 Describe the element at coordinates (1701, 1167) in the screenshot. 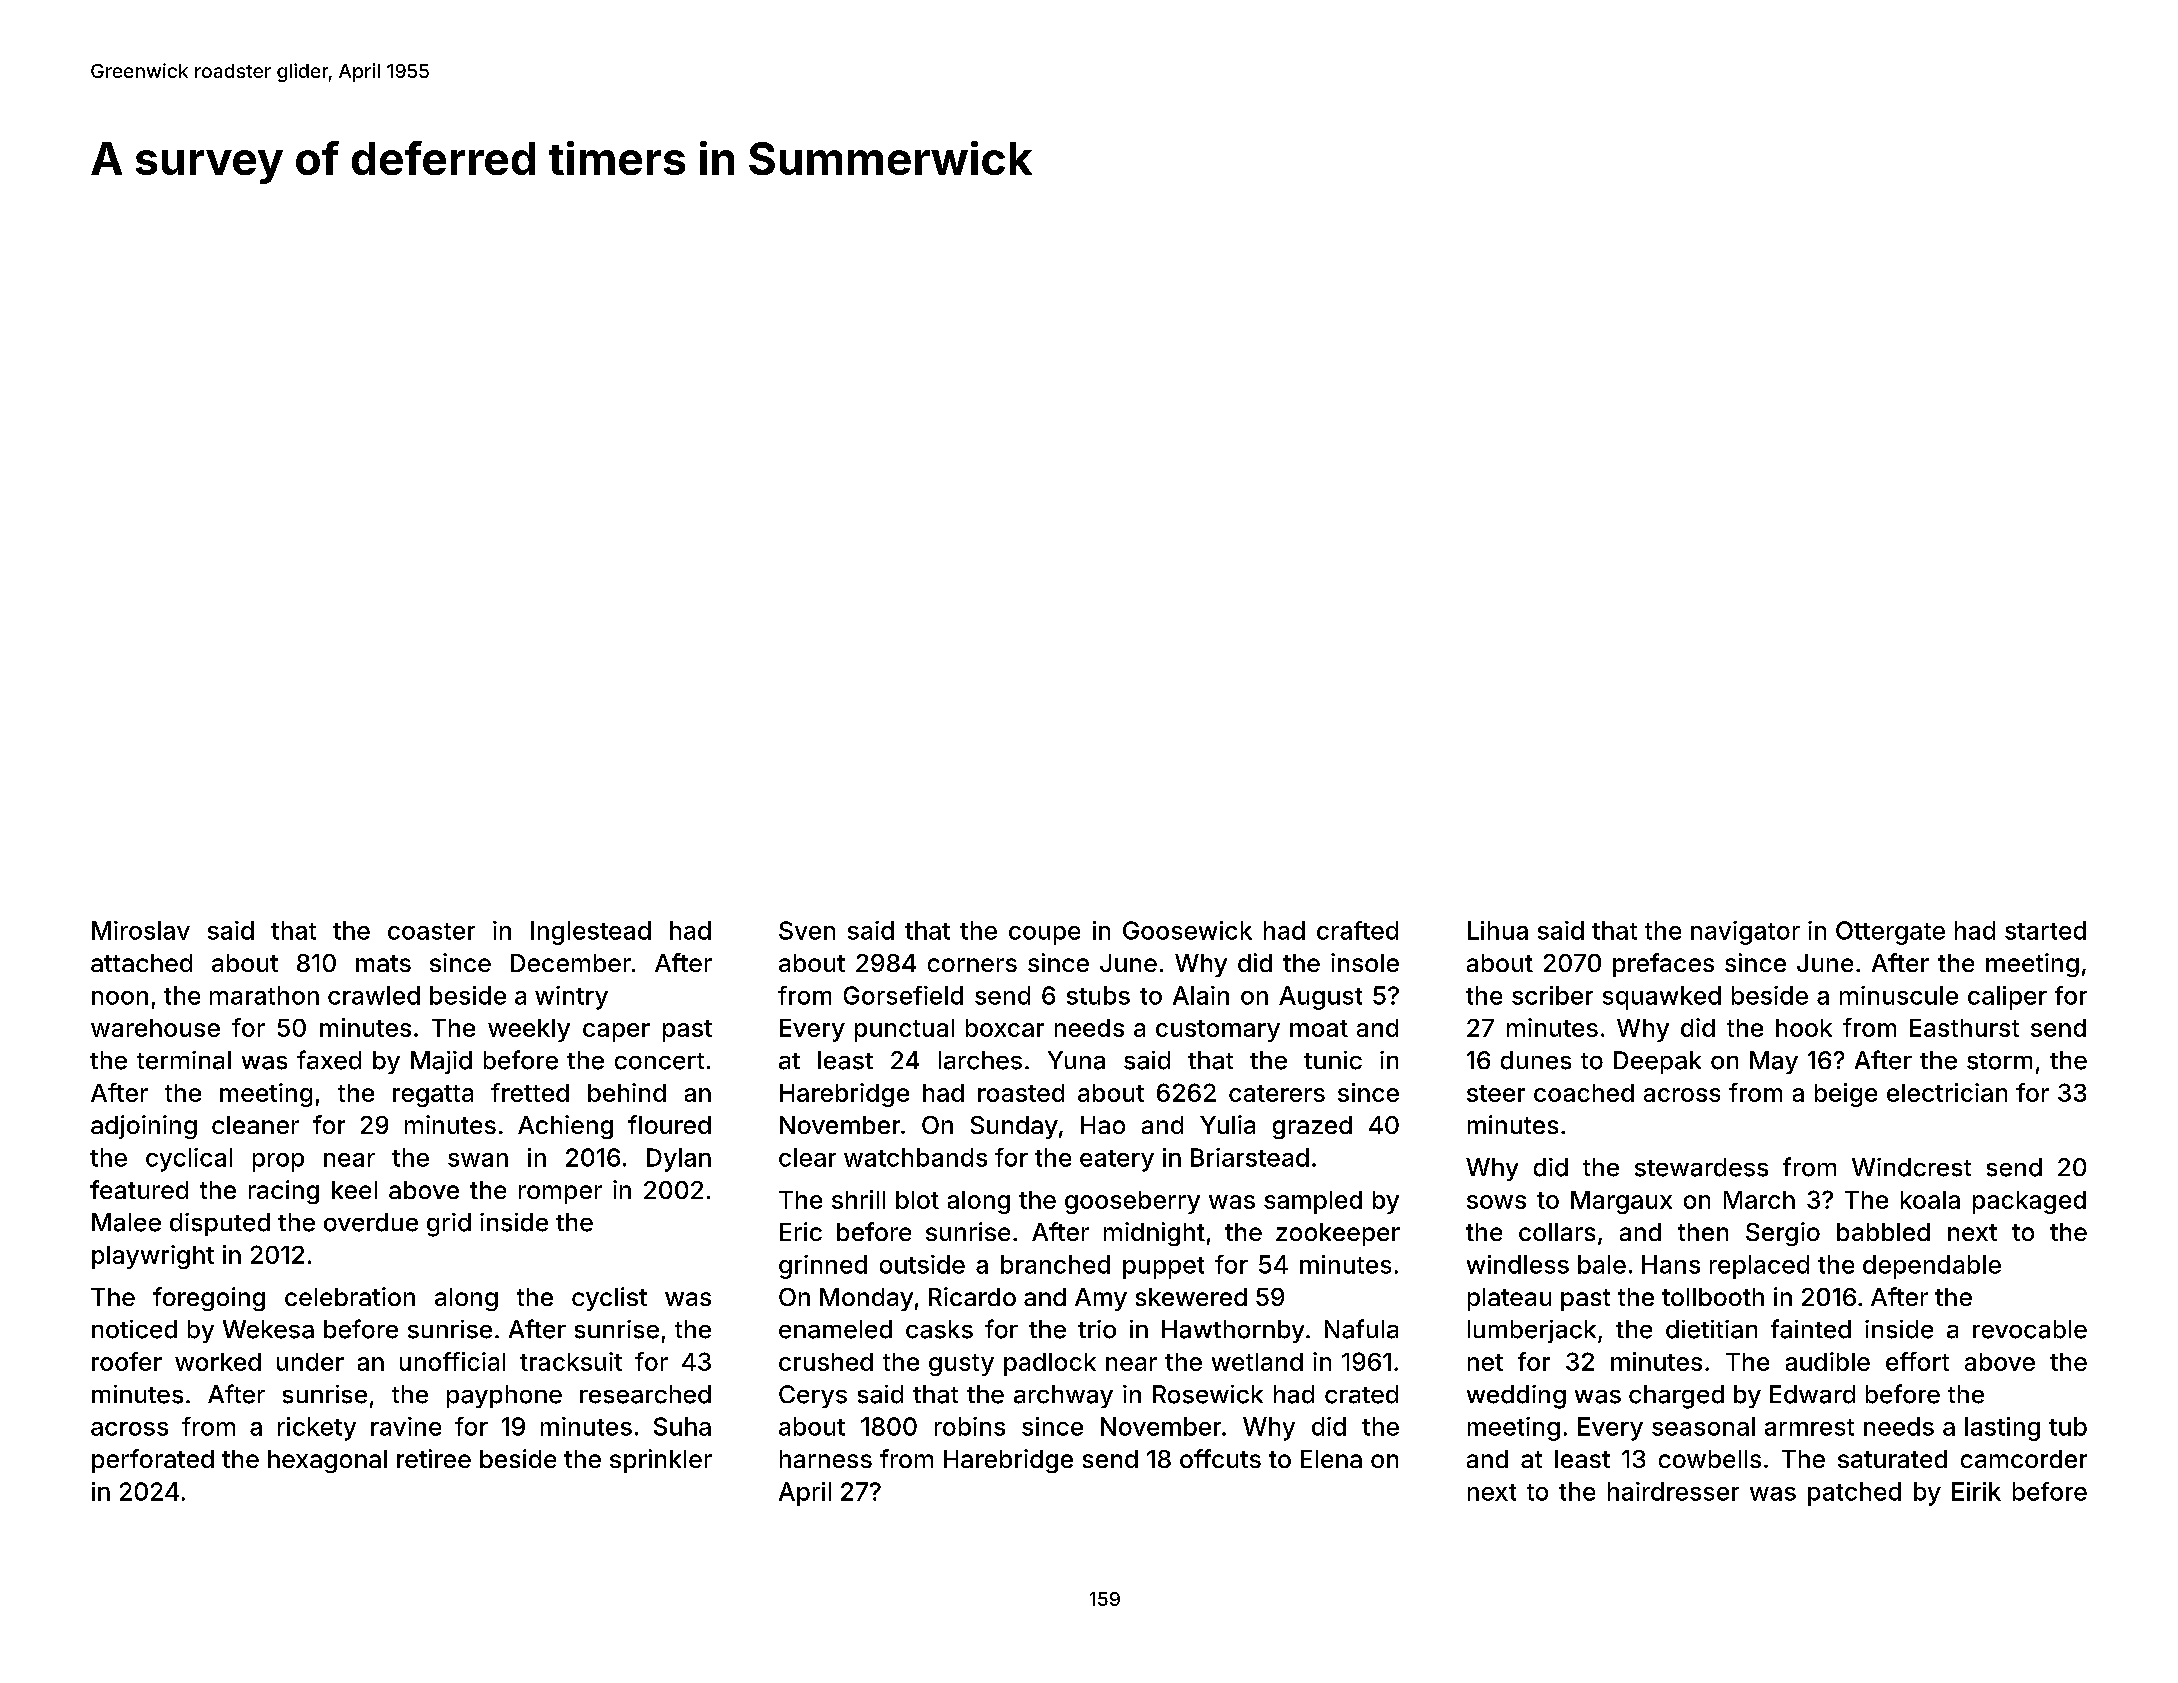

I see `stewardess` at that location.
